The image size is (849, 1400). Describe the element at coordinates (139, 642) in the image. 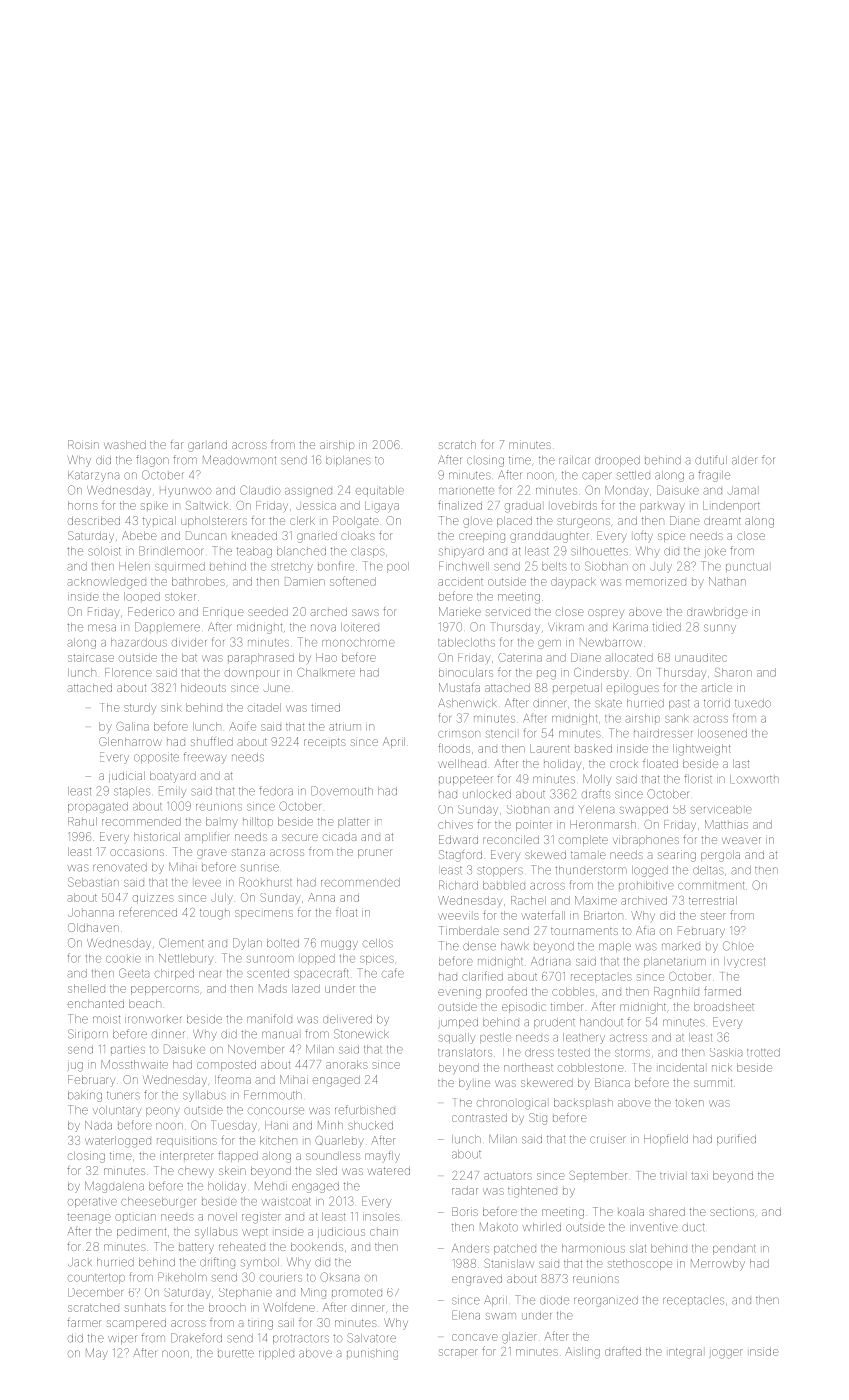

I see `hazardous` at that location.
